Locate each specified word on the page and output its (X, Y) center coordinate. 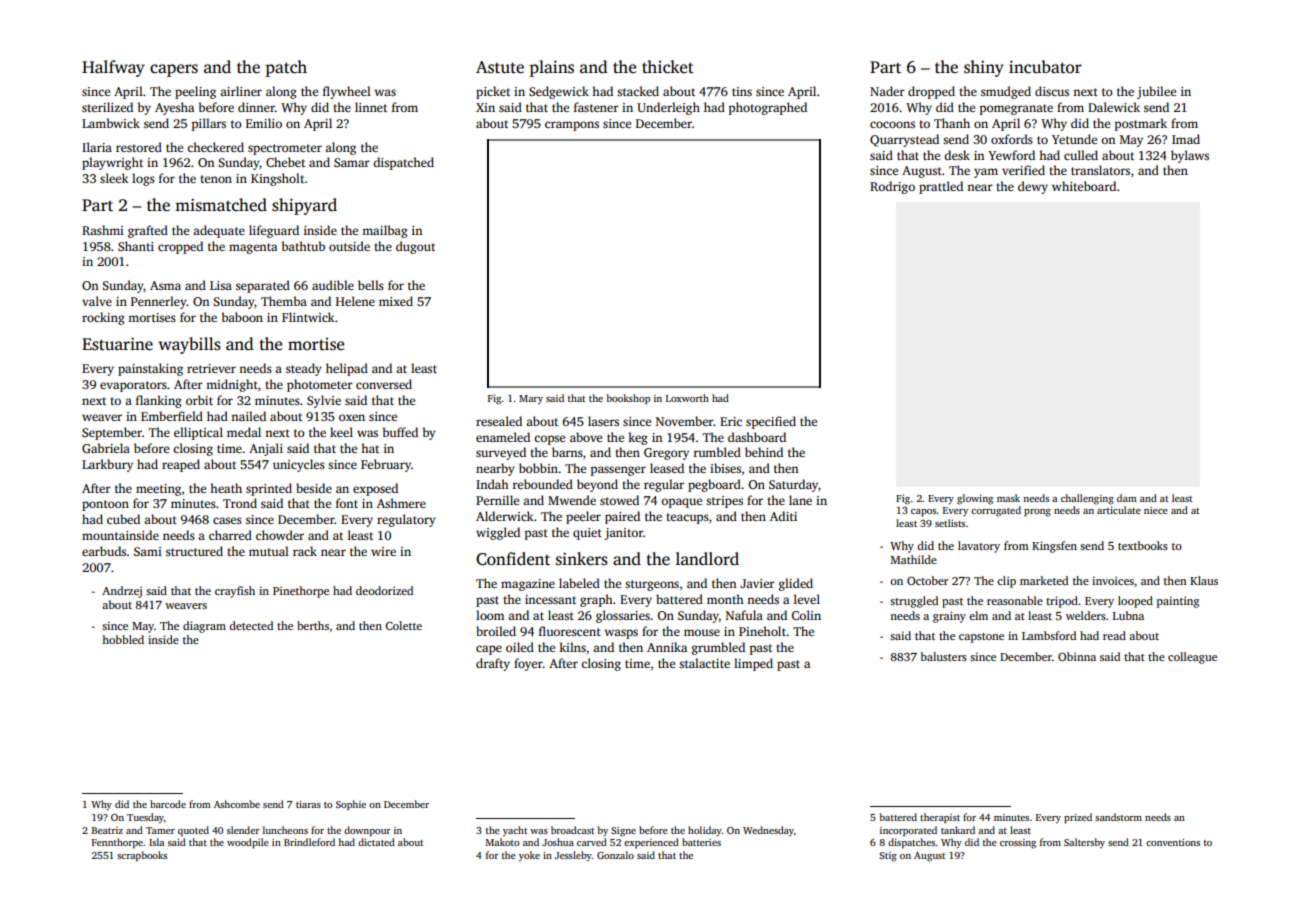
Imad (1186, 139)
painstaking (150, 369)
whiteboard (1084, 186)
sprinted (269, 489)
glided (796, 584)
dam (1127, 498)
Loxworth (687, 398)
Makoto (503, 842)
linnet (371, 107)
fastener (596, 107)
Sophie (351, 805)
